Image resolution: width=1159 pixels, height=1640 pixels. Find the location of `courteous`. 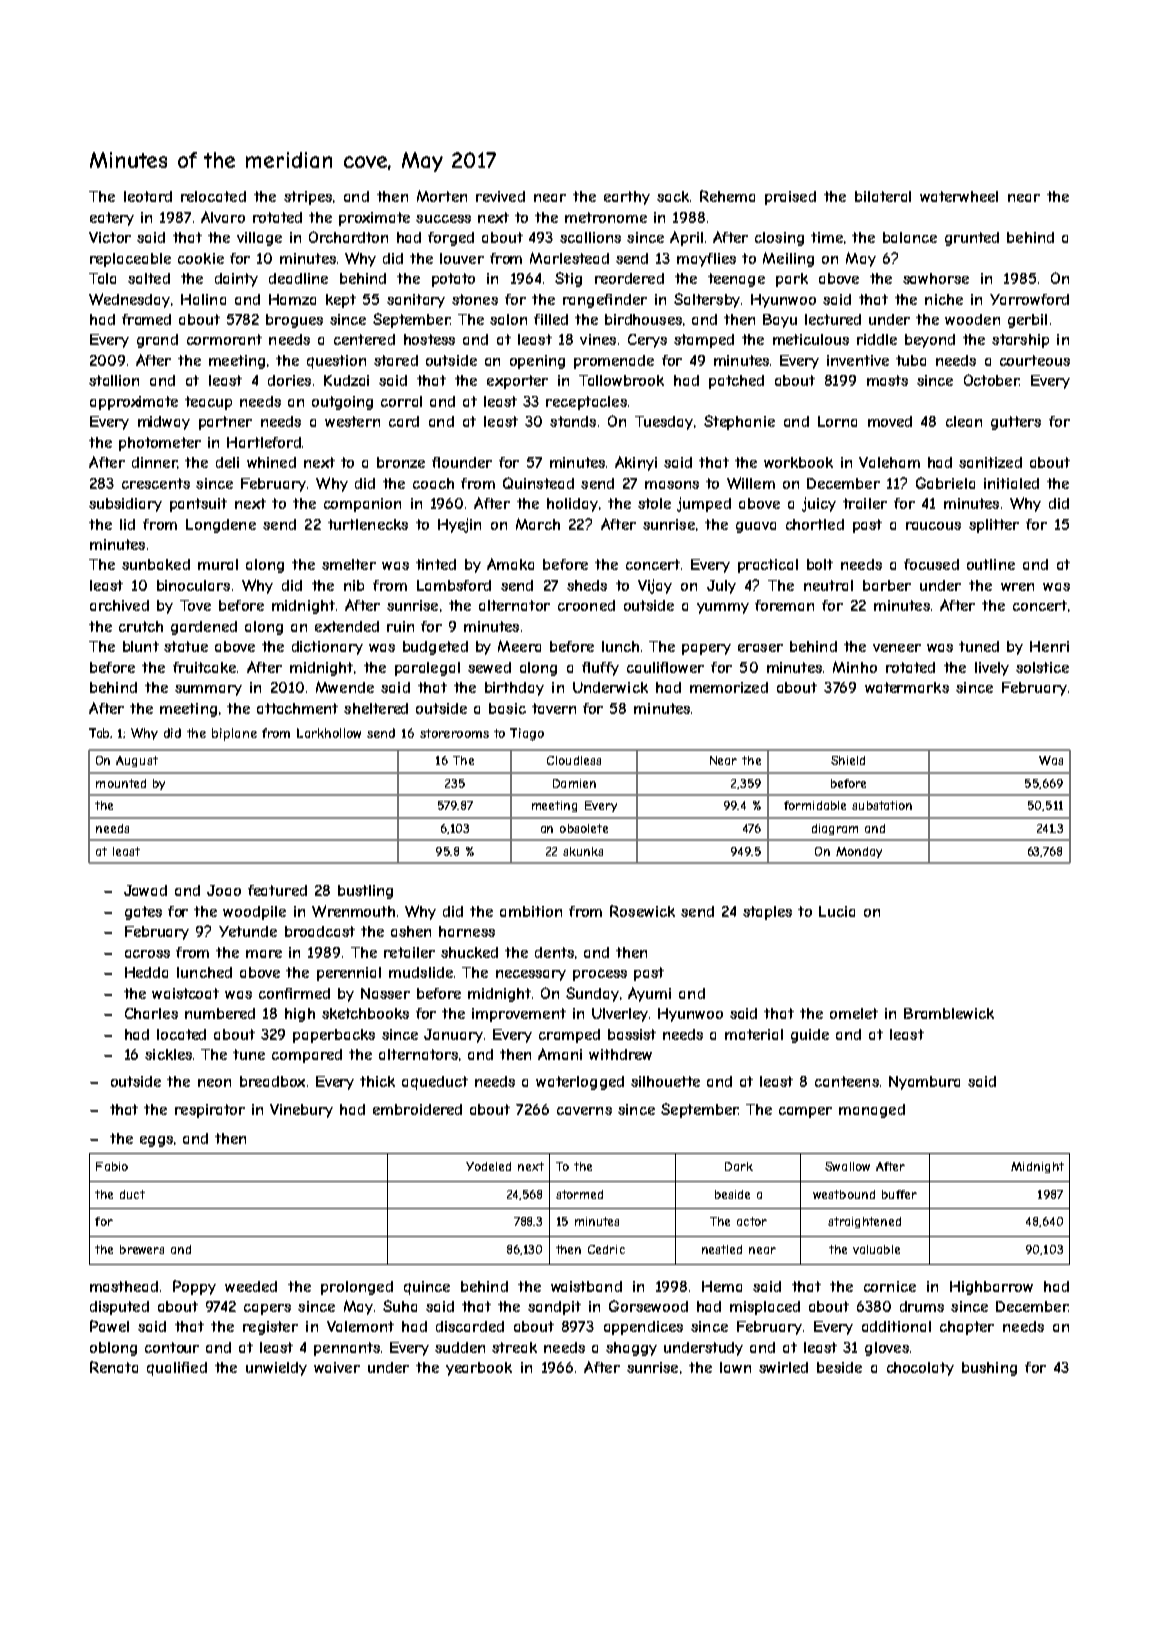

courteous is located at coordinates (1035, 360).
